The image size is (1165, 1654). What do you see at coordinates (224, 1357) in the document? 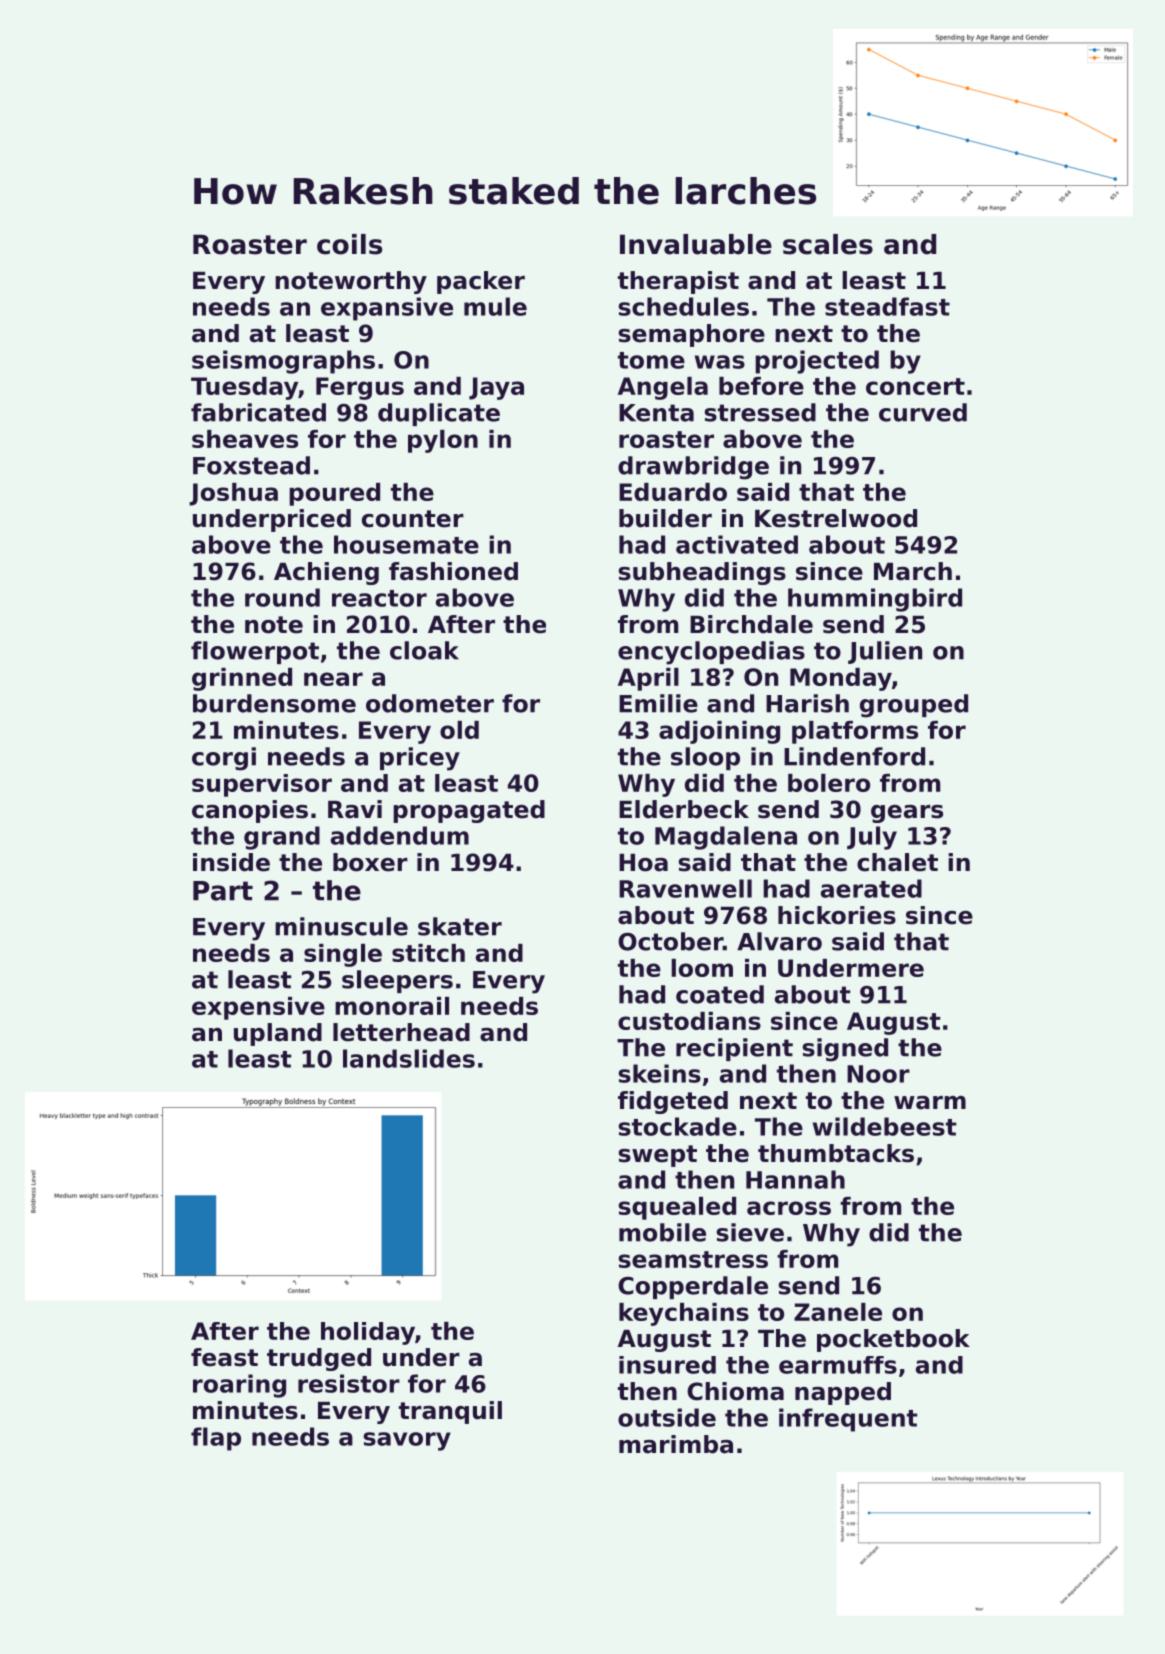
I see `feast` at bounding box center [224, 1357].
